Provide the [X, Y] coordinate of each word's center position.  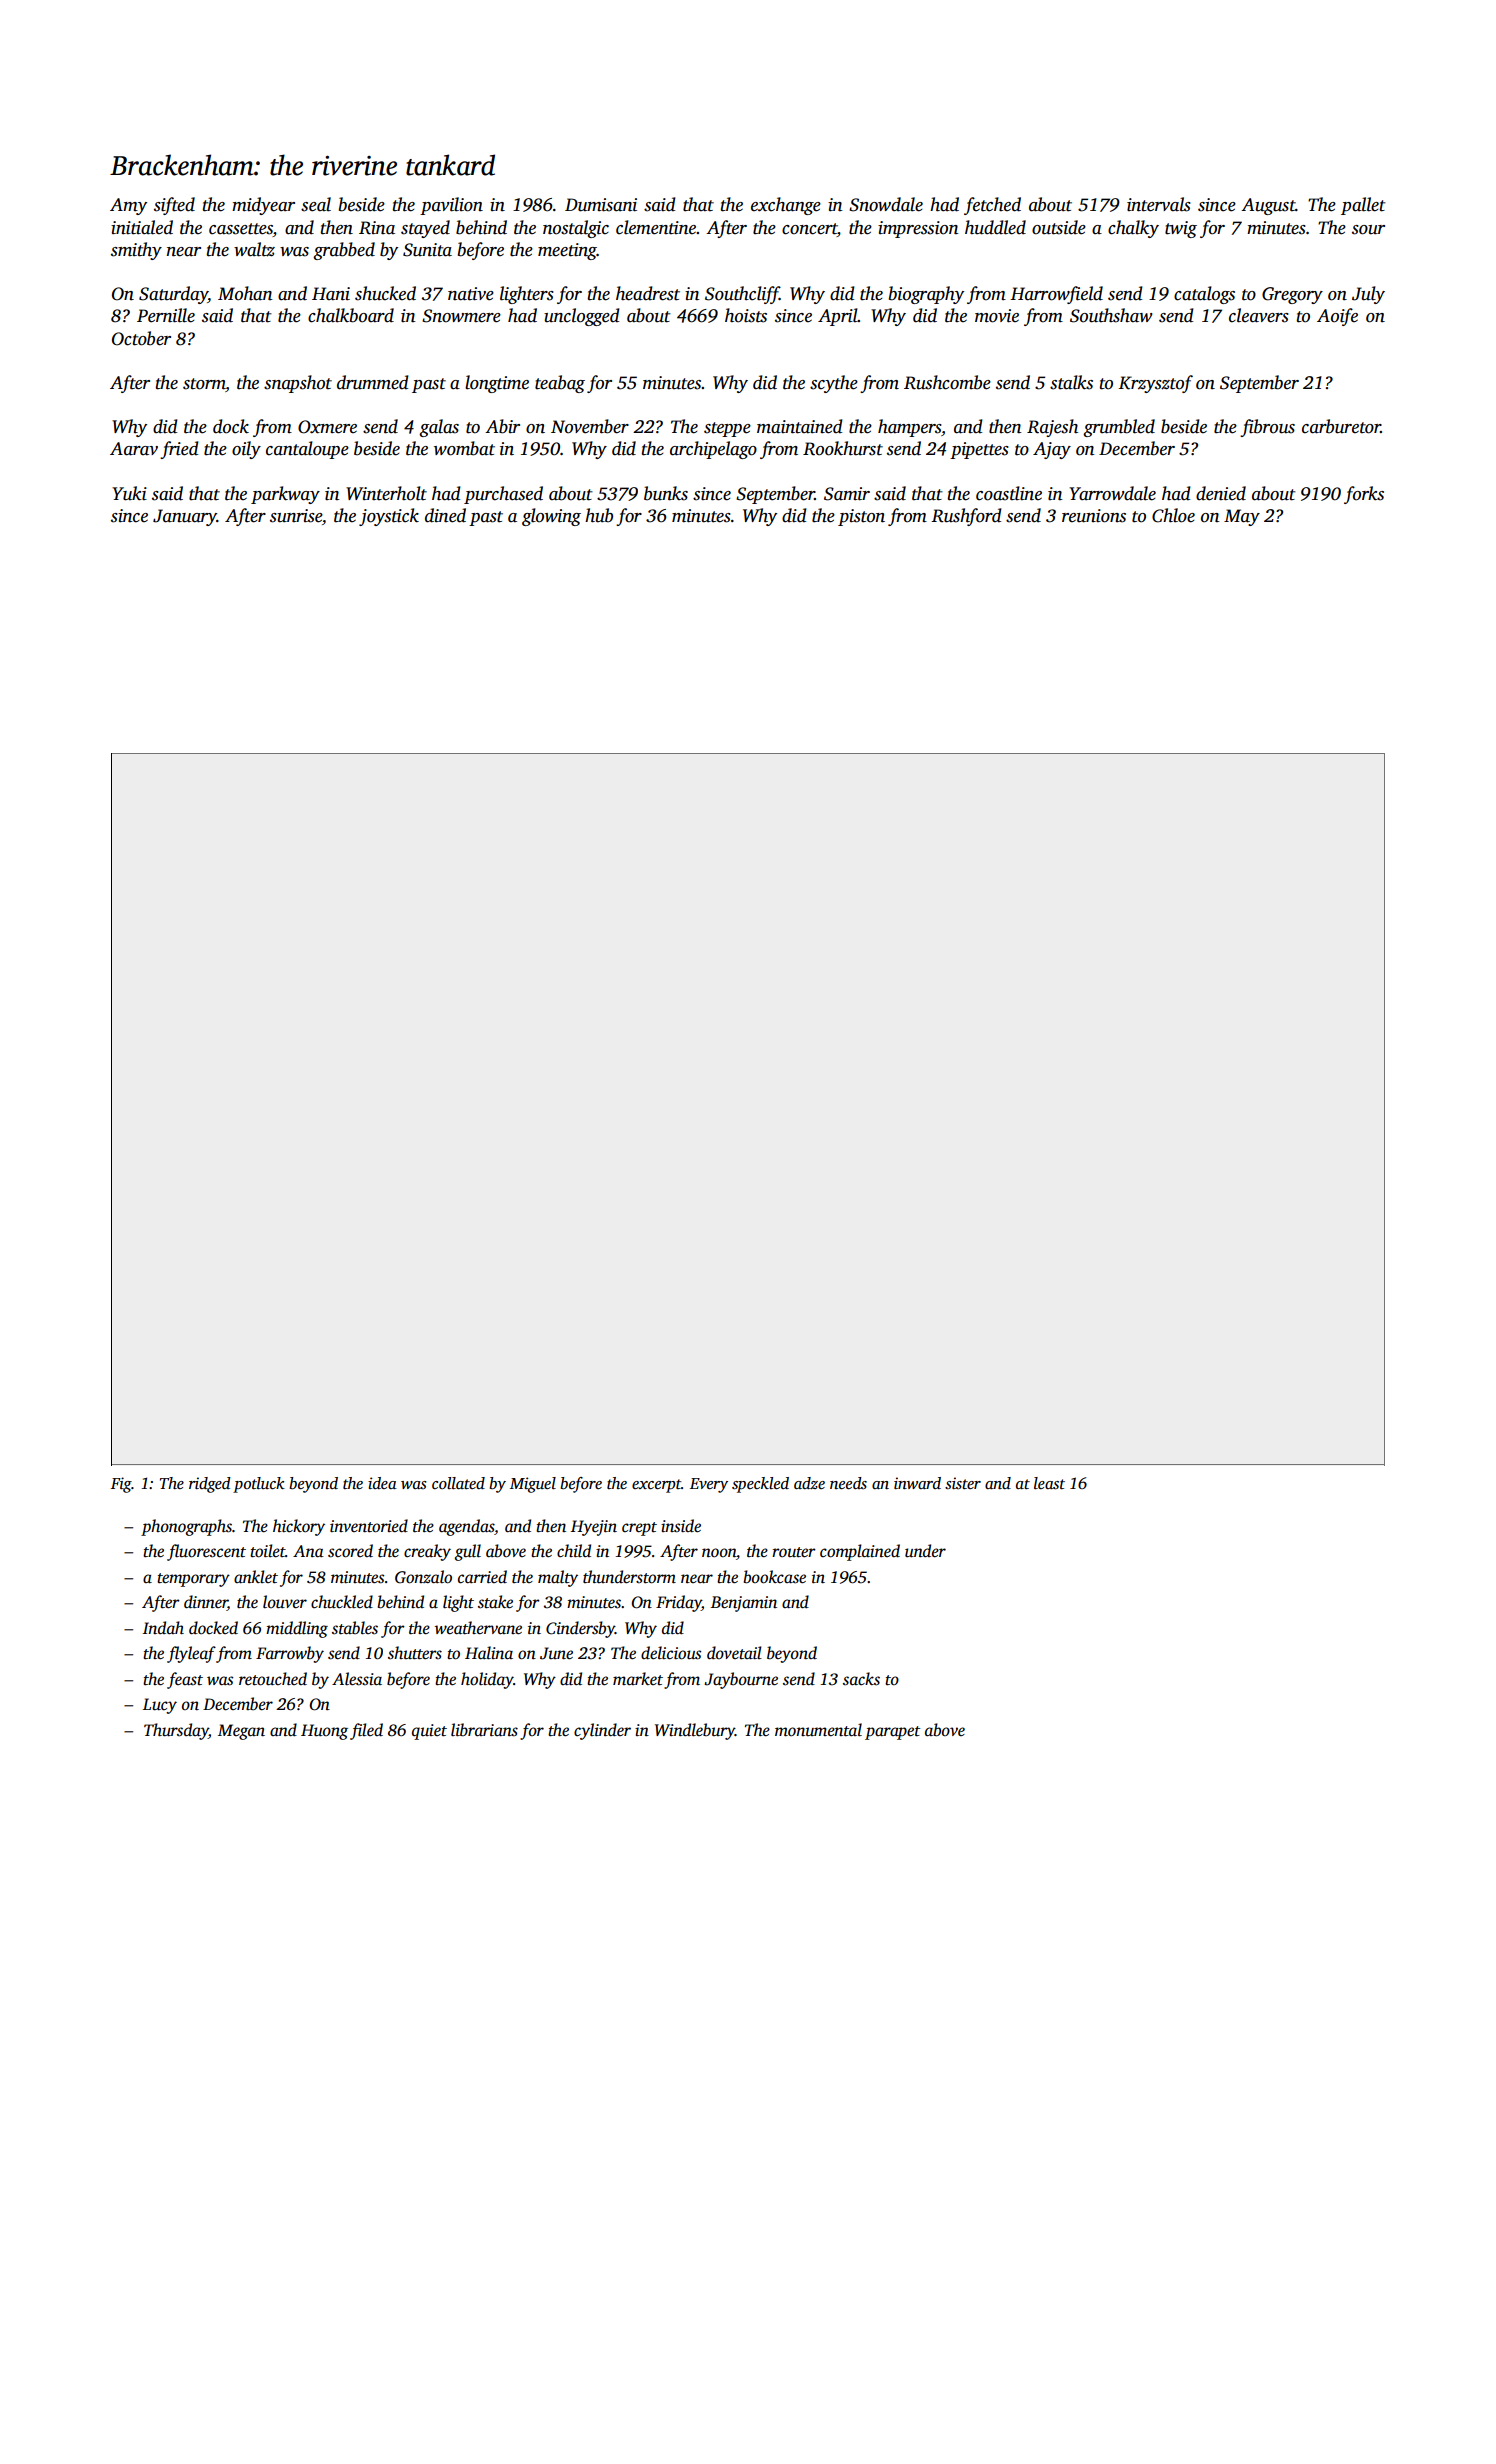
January [185, 517]
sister [963, 1483]
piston [861, 517]
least [1049, 1483]
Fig [121, 1485]
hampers [909, 428]
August [1268, 206]
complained [860, 1552]
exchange [786, 206]
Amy [128, 206]
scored [350, 1551]
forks [1364, 495]
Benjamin [744, 1604]
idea [382, 1483]
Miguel [533, 1485]
